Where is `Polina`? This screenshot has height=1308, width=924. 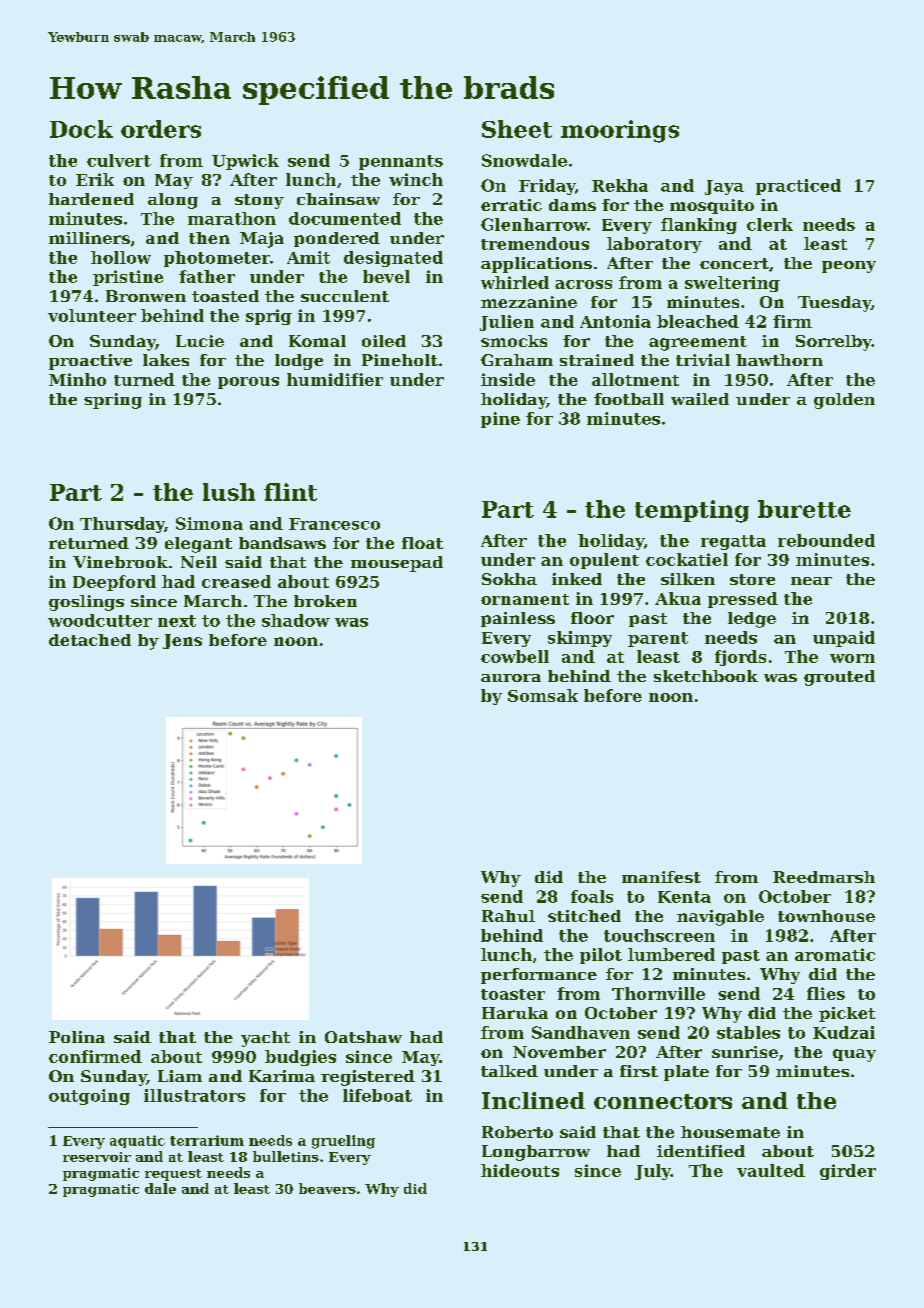
Polina is located at coordinates (77, 1037).
